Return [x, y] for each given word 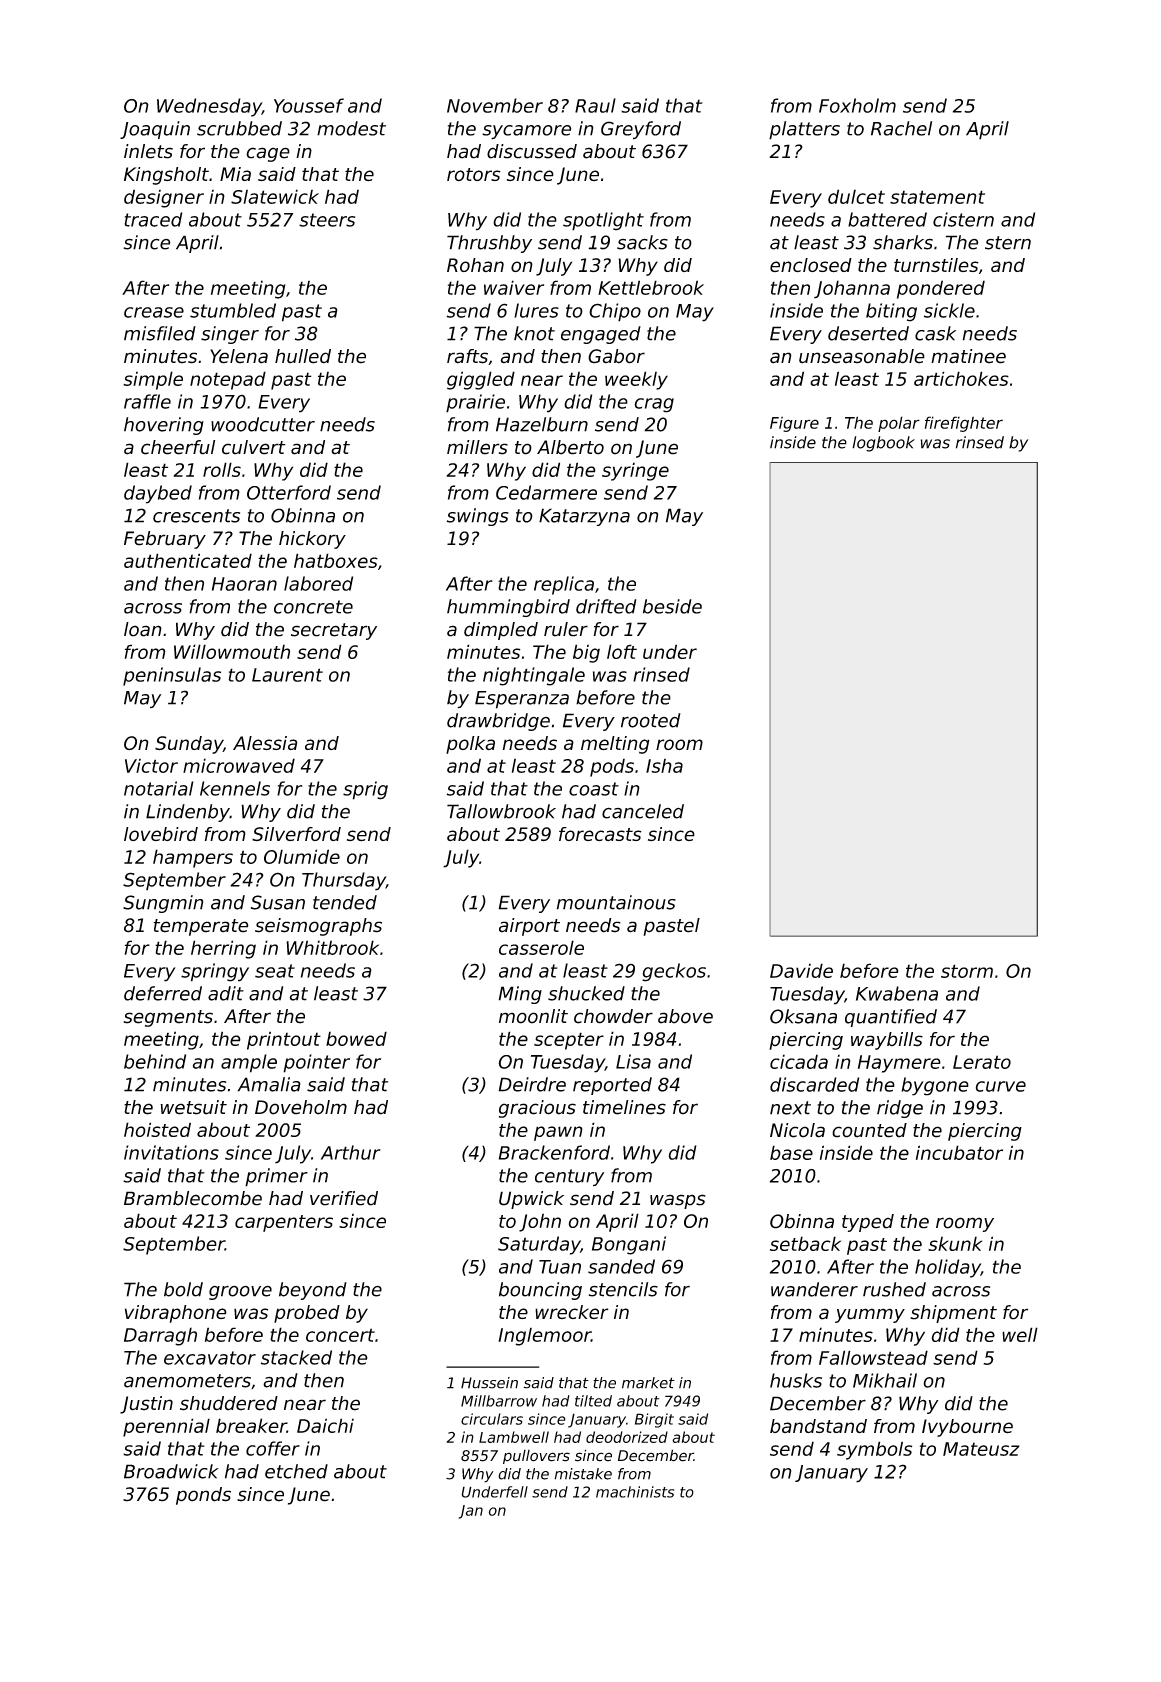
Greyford [641, 130]
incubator [959, 1152]
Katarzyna [584, 517]
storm [967, 971]
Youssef [309, 105]
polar [899, 424]
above [685, 1016]
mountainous [616, 902]
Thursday [344, 881]
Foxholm [857, 105]
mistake [583, 1474]
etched [296, 1471]
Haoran [244, 584]
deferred [163, 993]
